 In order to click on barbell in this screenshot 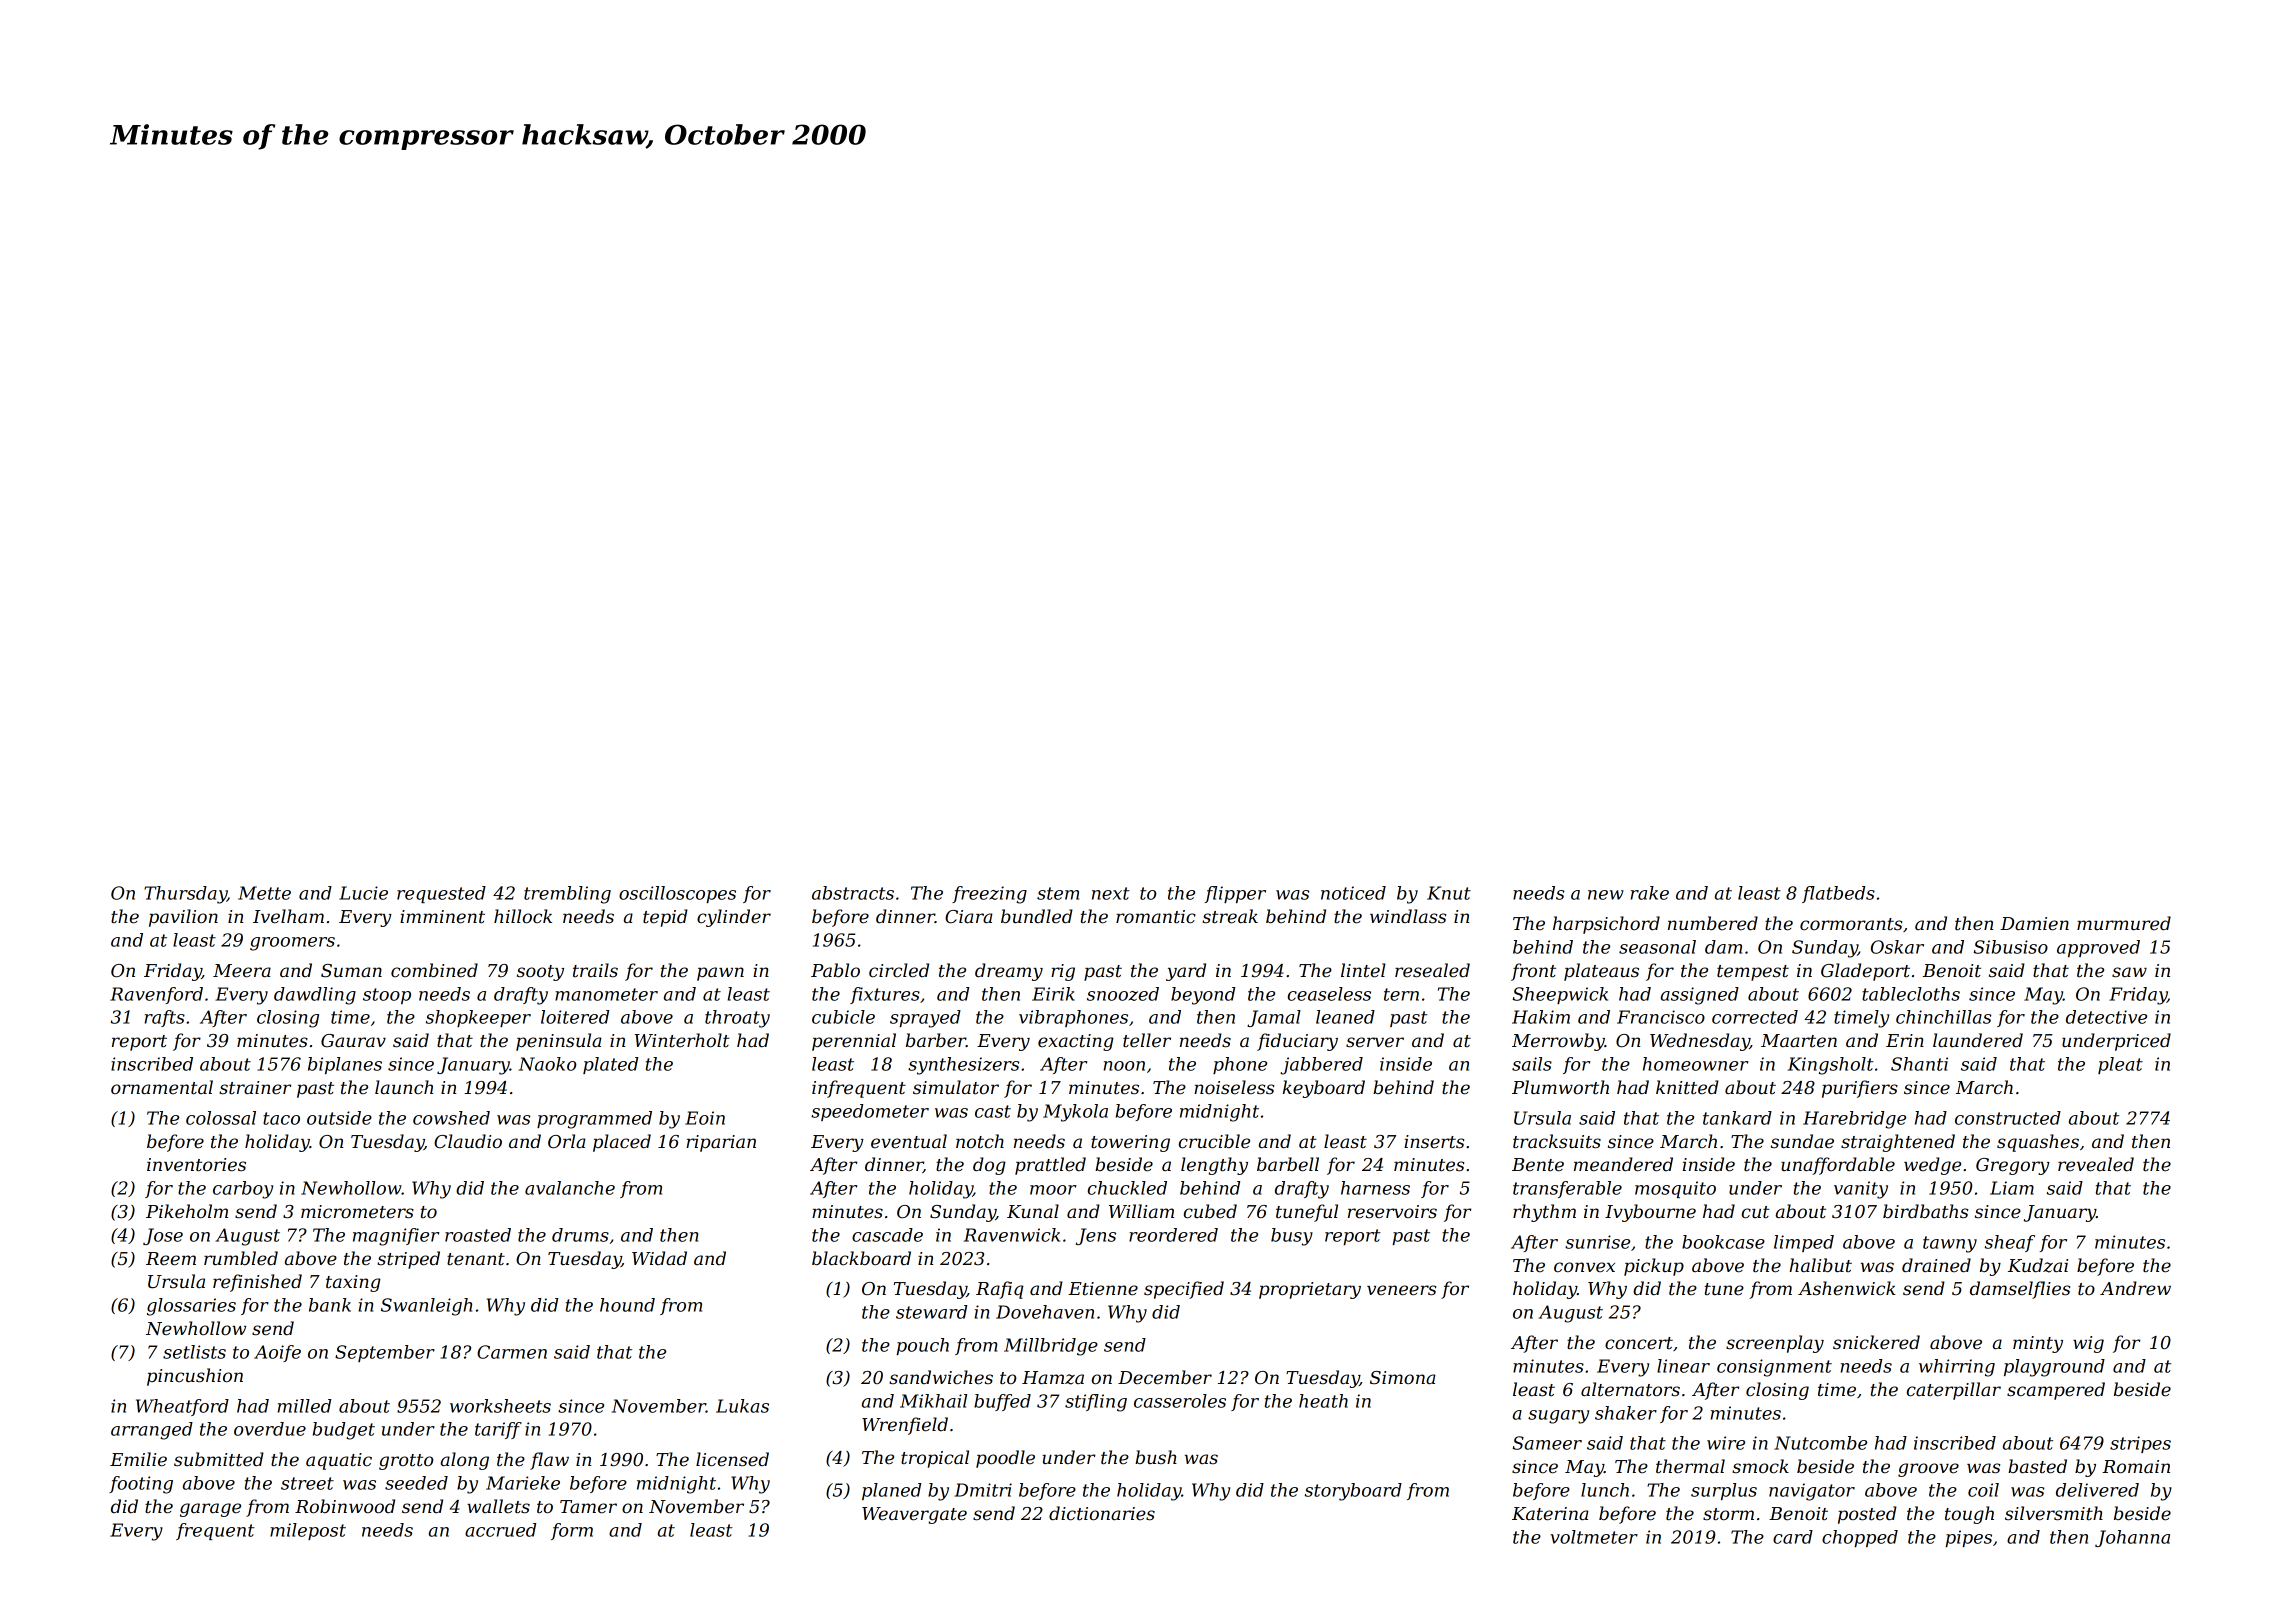, I will do `click(1288, 1164)`.
